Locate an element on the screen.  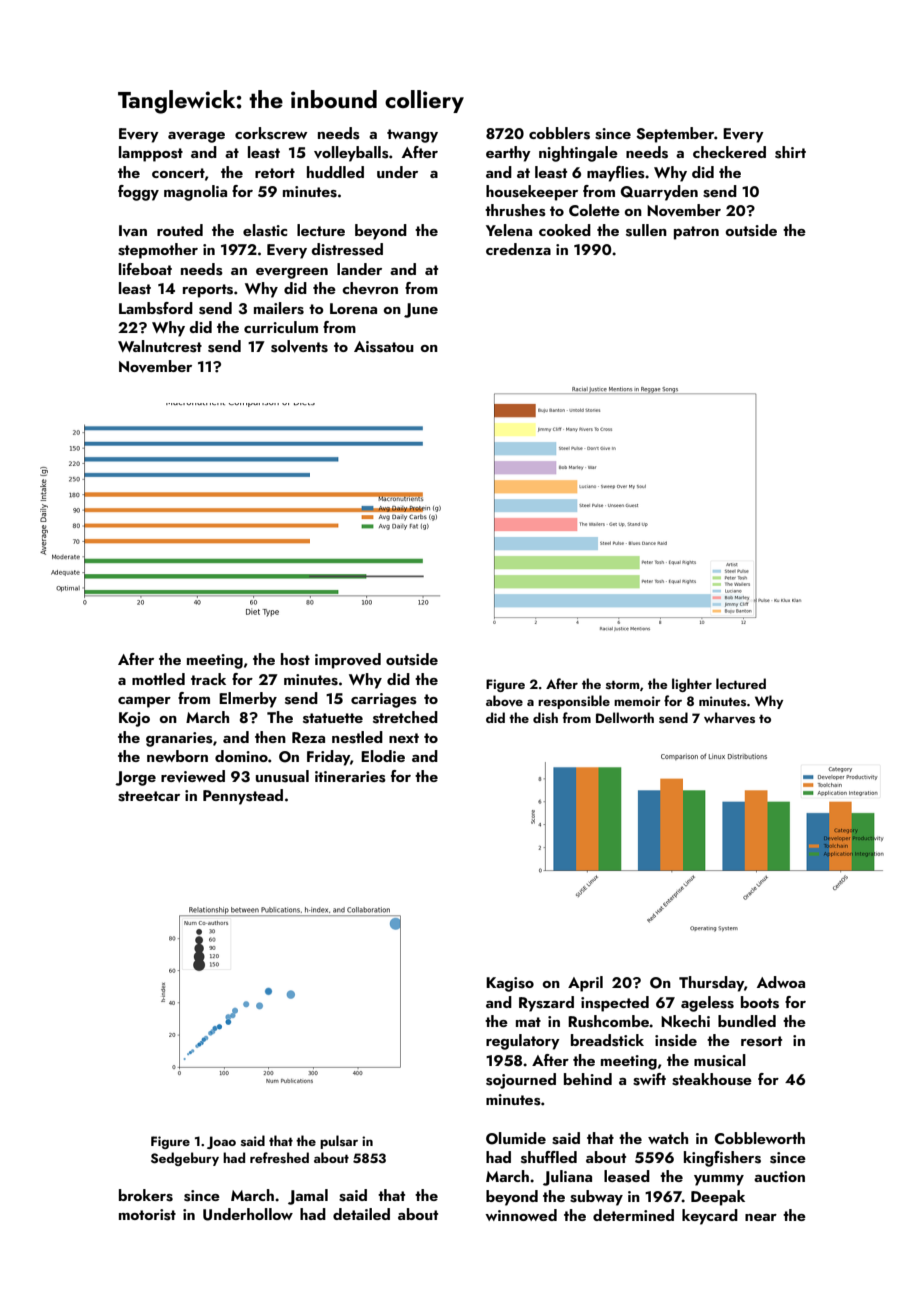
cobblers is located at coordinates (559, 133).
